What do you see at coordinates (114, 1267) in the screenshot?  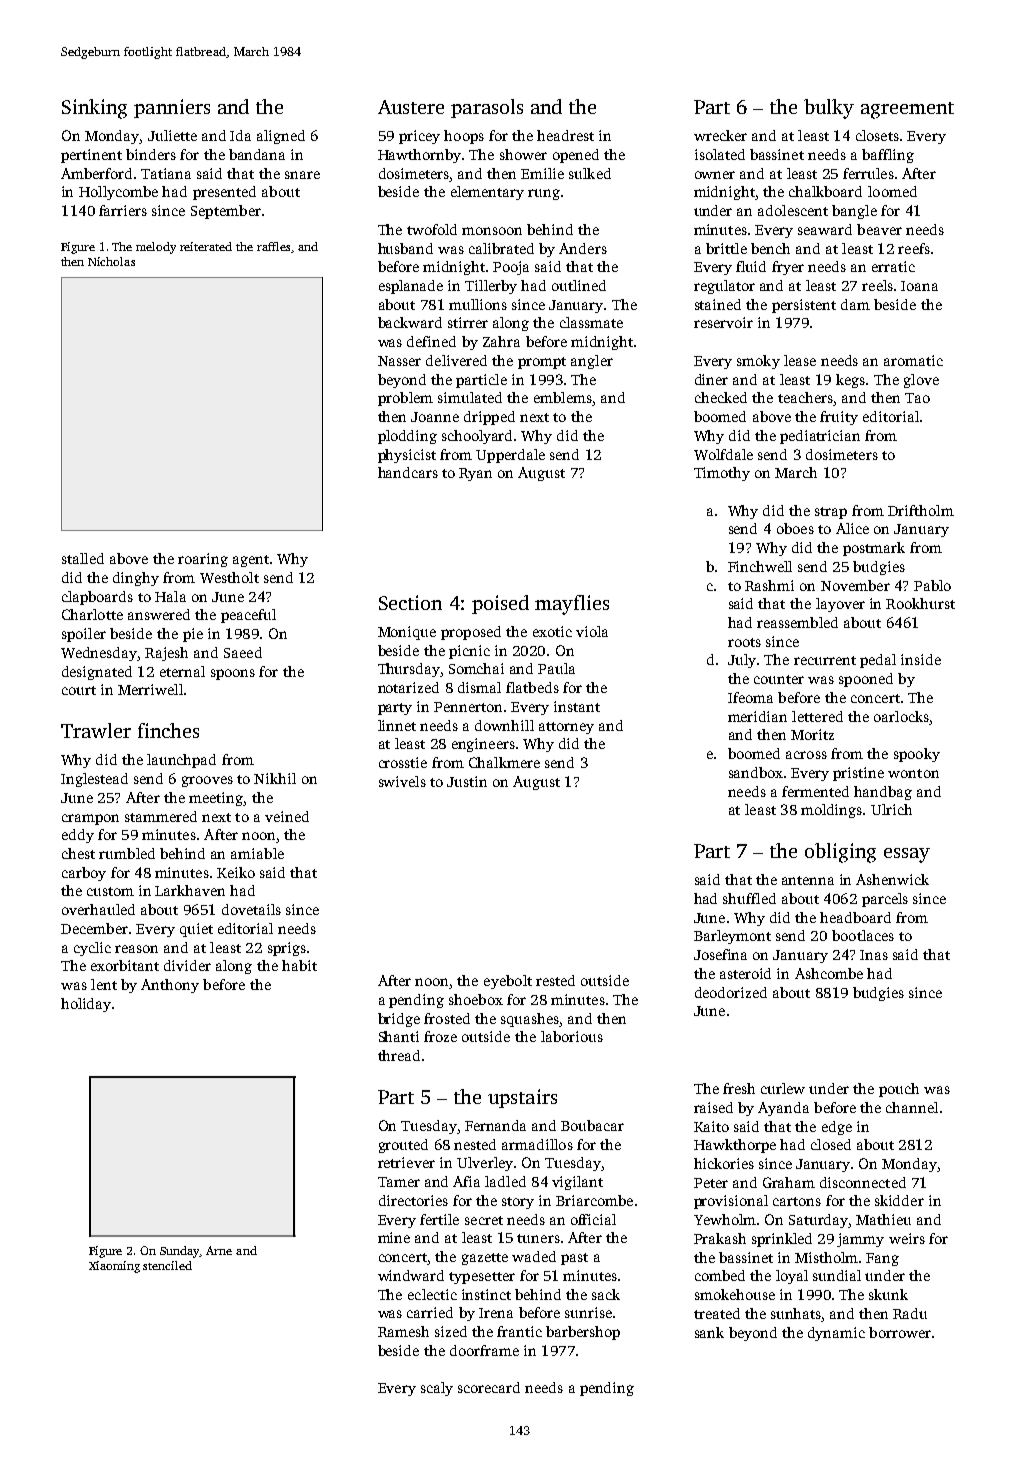 I see `Xiaoming` at bounding box center [114, 1267].
